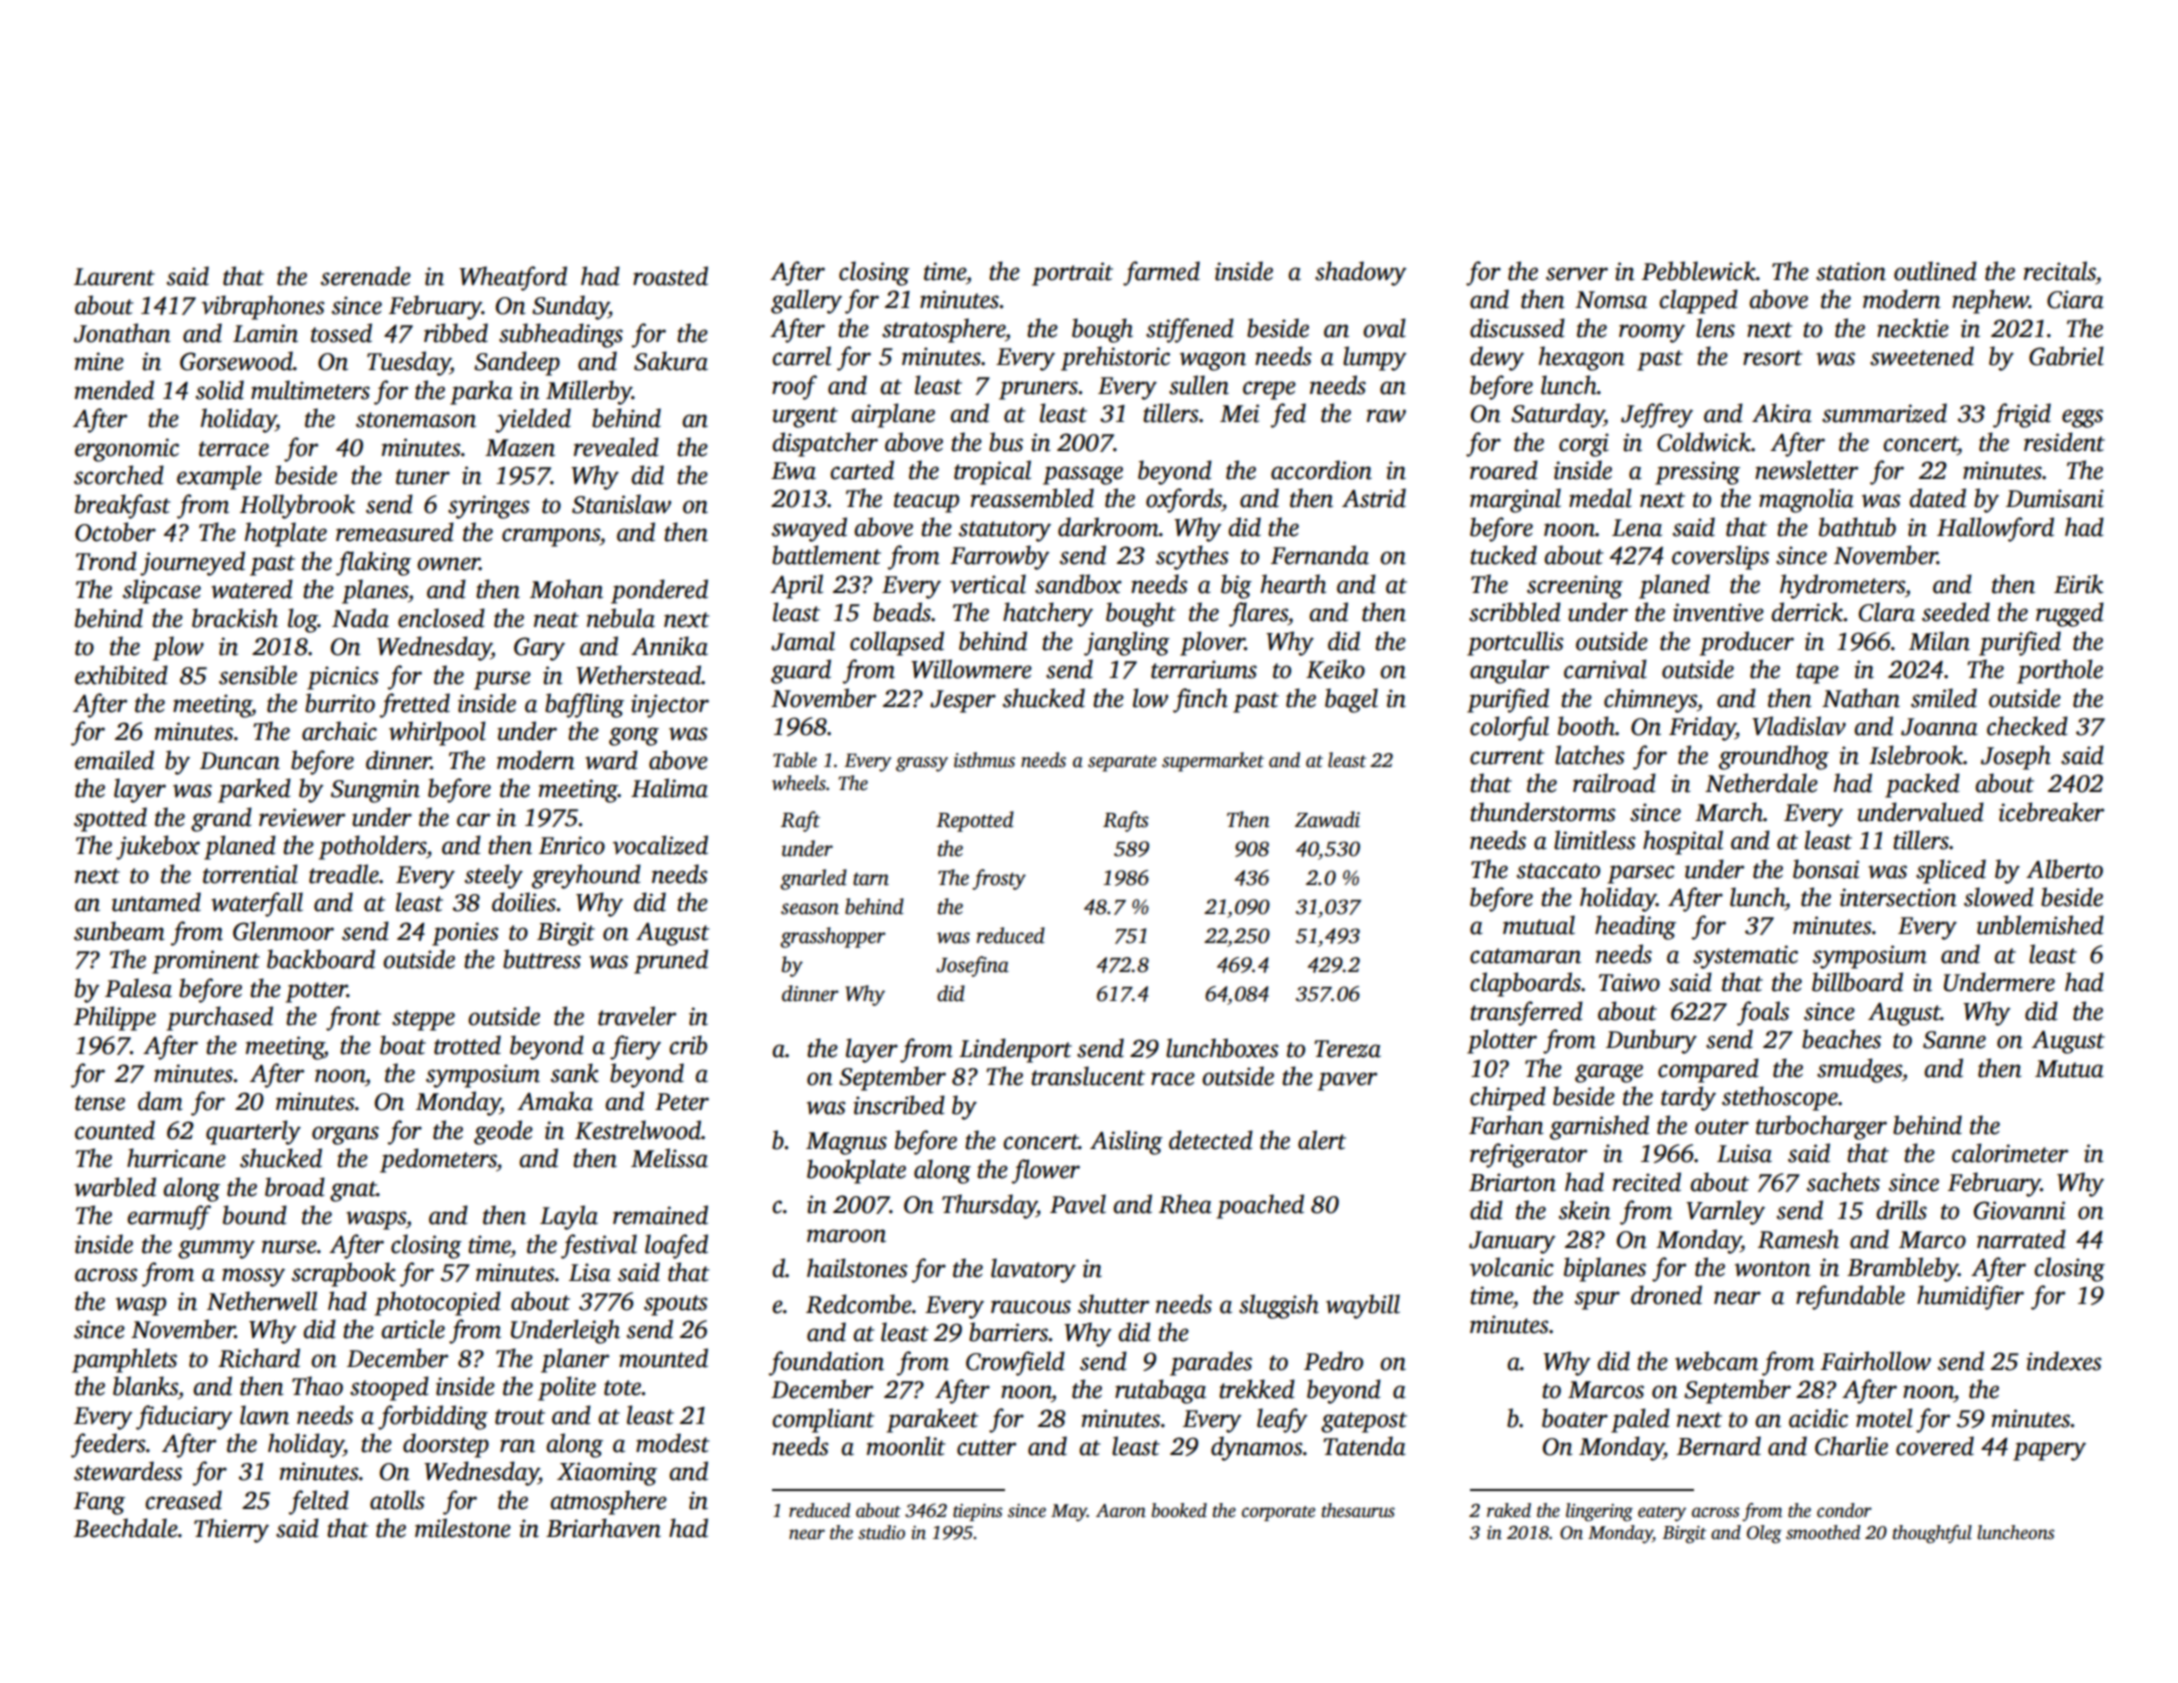 This document has height=1683, width=2178. I want to click on alert, so click(1322, 1140).
